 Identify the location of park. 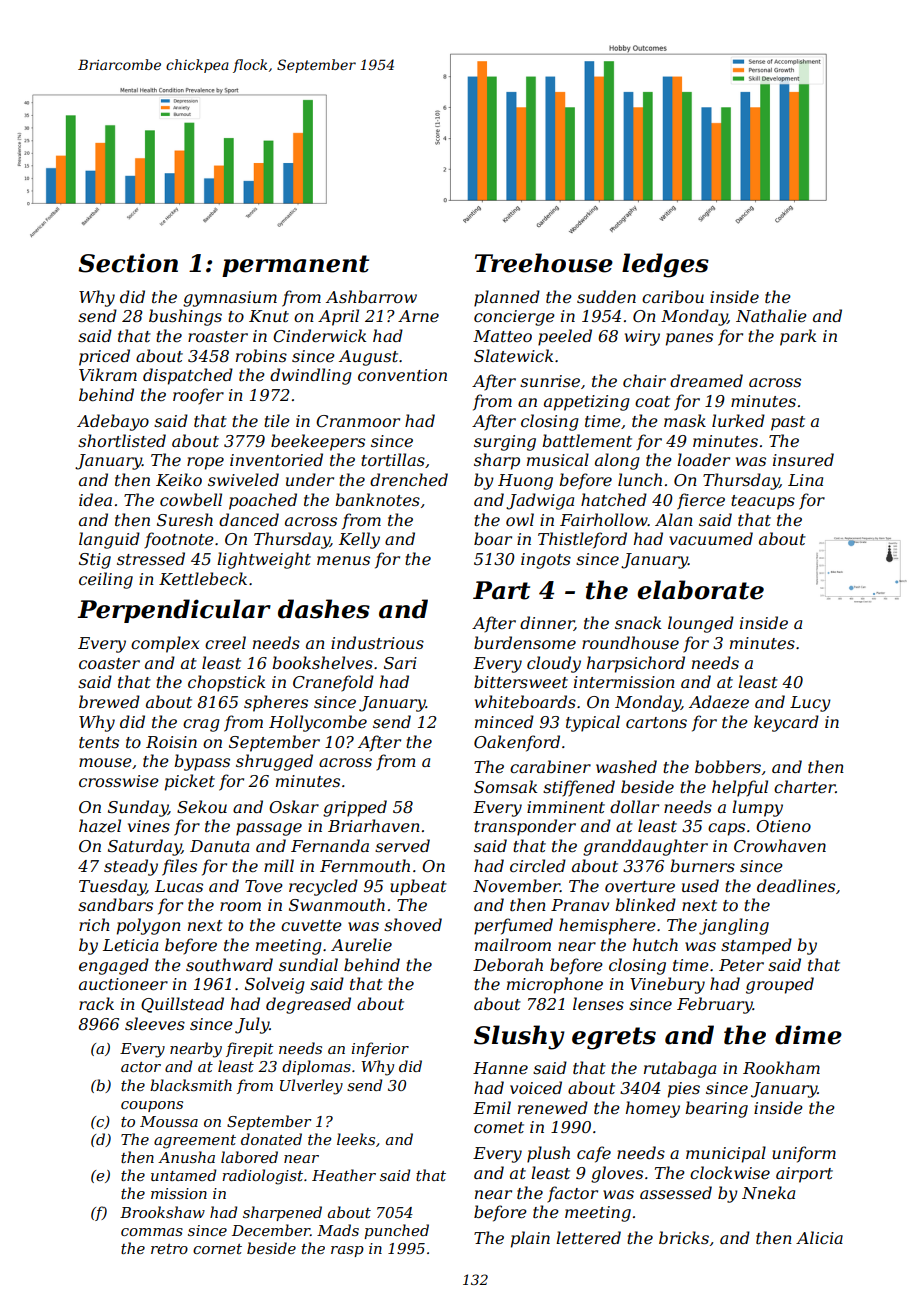
(798, 337).
